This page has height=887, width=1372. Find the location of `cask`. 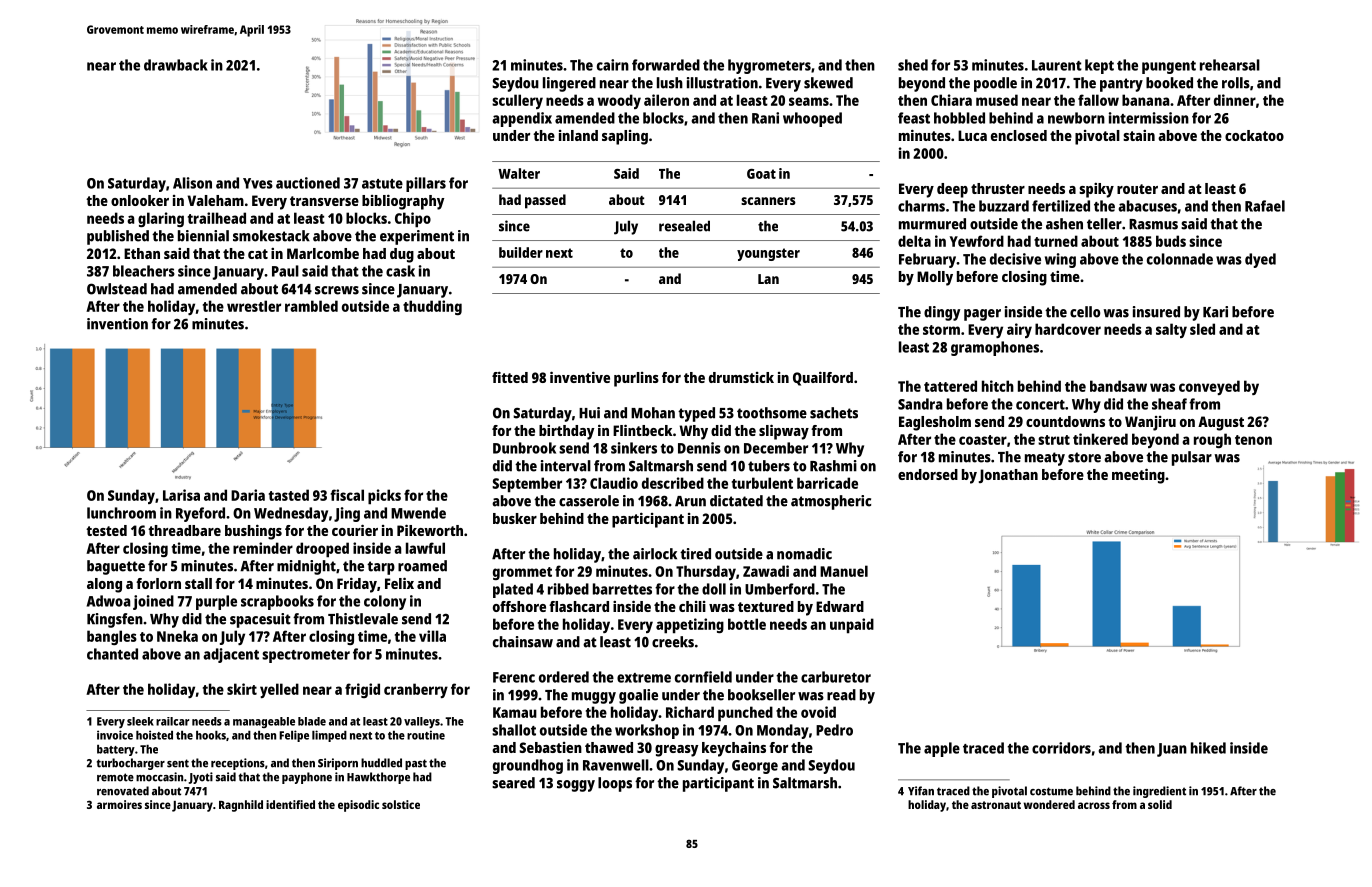

cask is located at coordinates (400, 271).
